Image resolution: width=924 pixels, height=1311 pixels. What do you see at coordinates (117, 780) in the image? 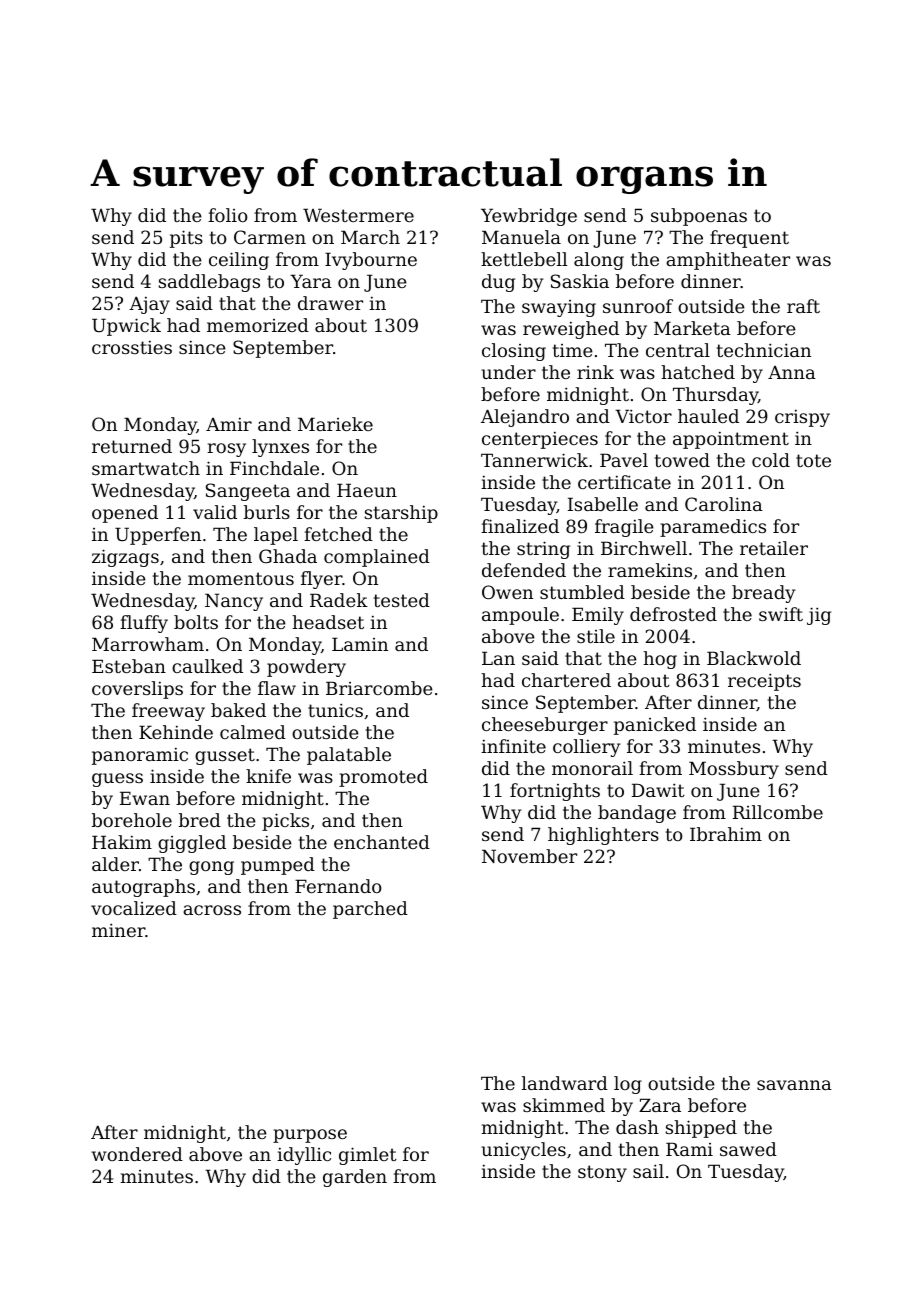
I see `guess` at bounding box center [117, 780].
